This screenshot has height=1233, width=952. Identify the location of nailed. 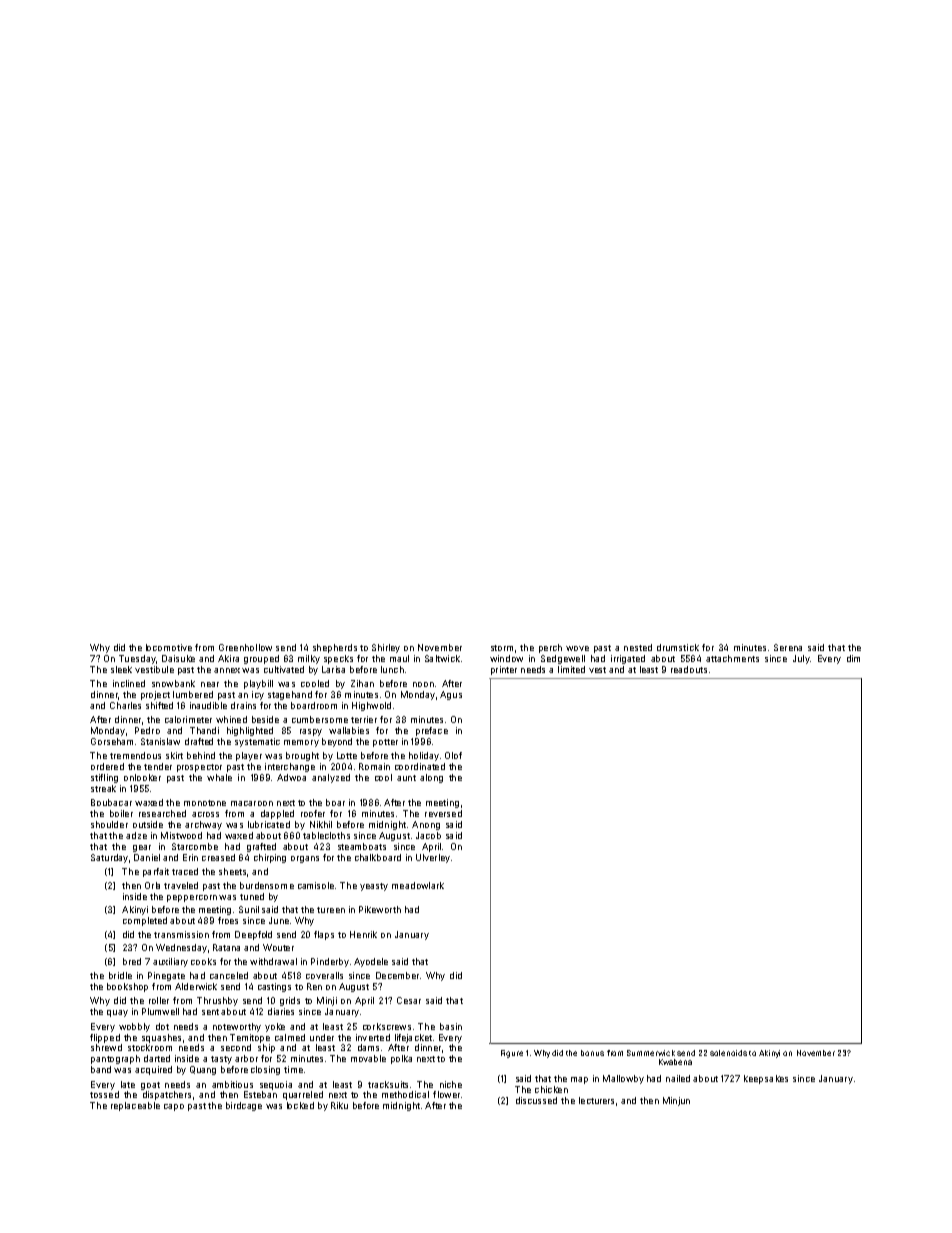
(678, 1078).
